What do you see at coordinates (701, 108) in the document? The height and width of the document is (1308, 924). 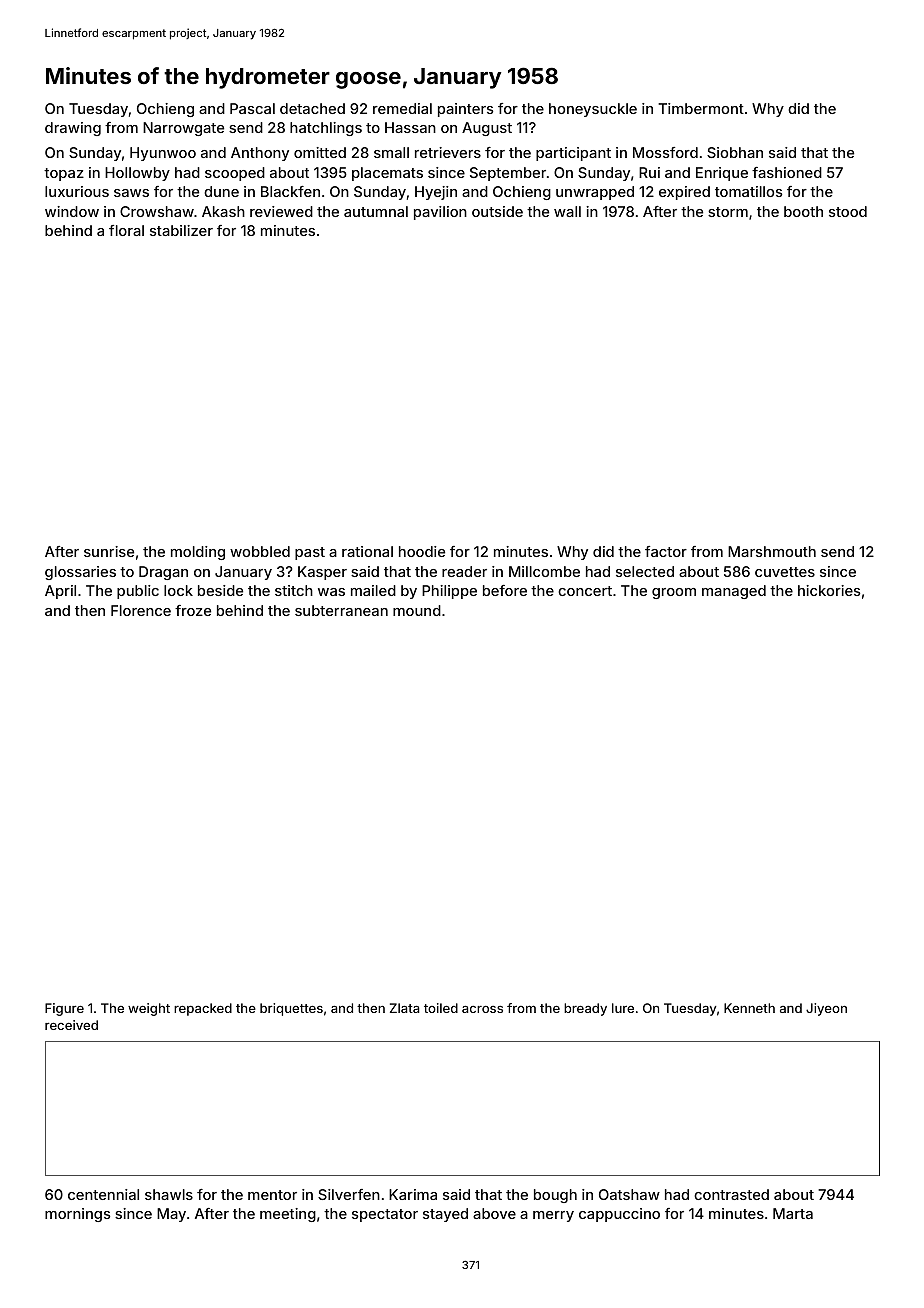 I see `Timbermont` at bounding box center [701, 108].
